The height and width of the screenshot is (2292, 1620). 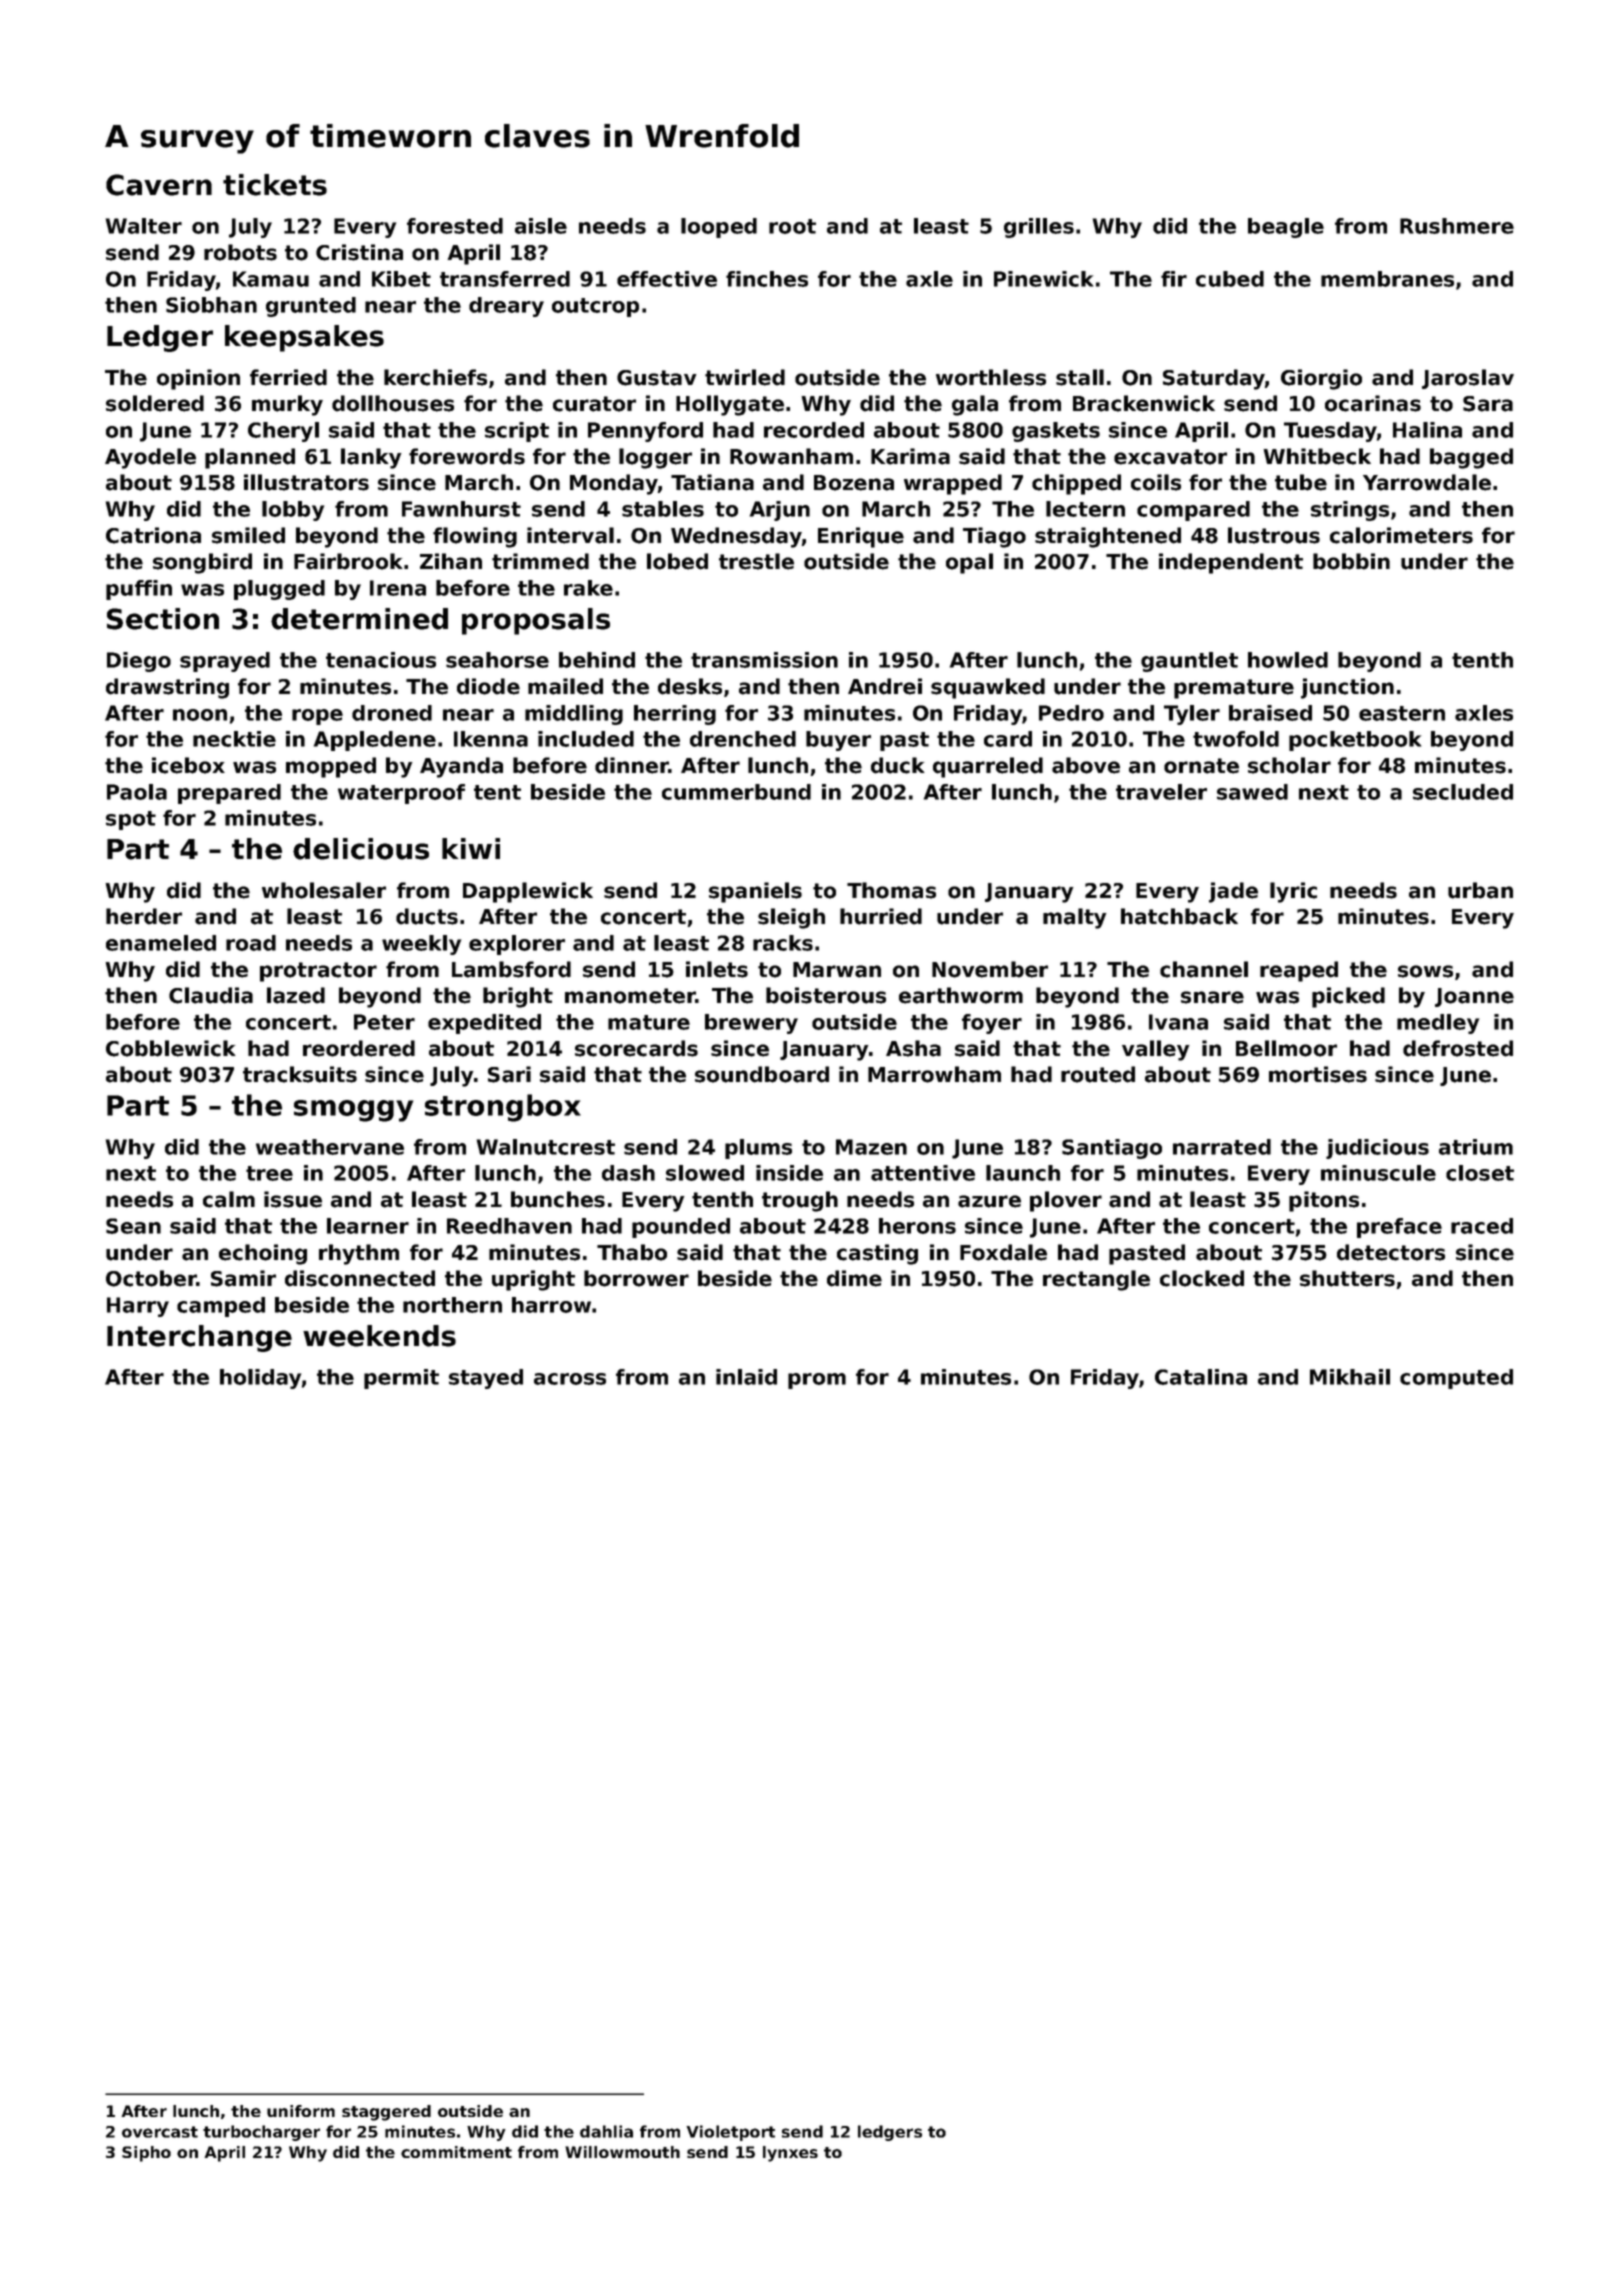 I want to click on prepared, so click(x=229, y=794).
